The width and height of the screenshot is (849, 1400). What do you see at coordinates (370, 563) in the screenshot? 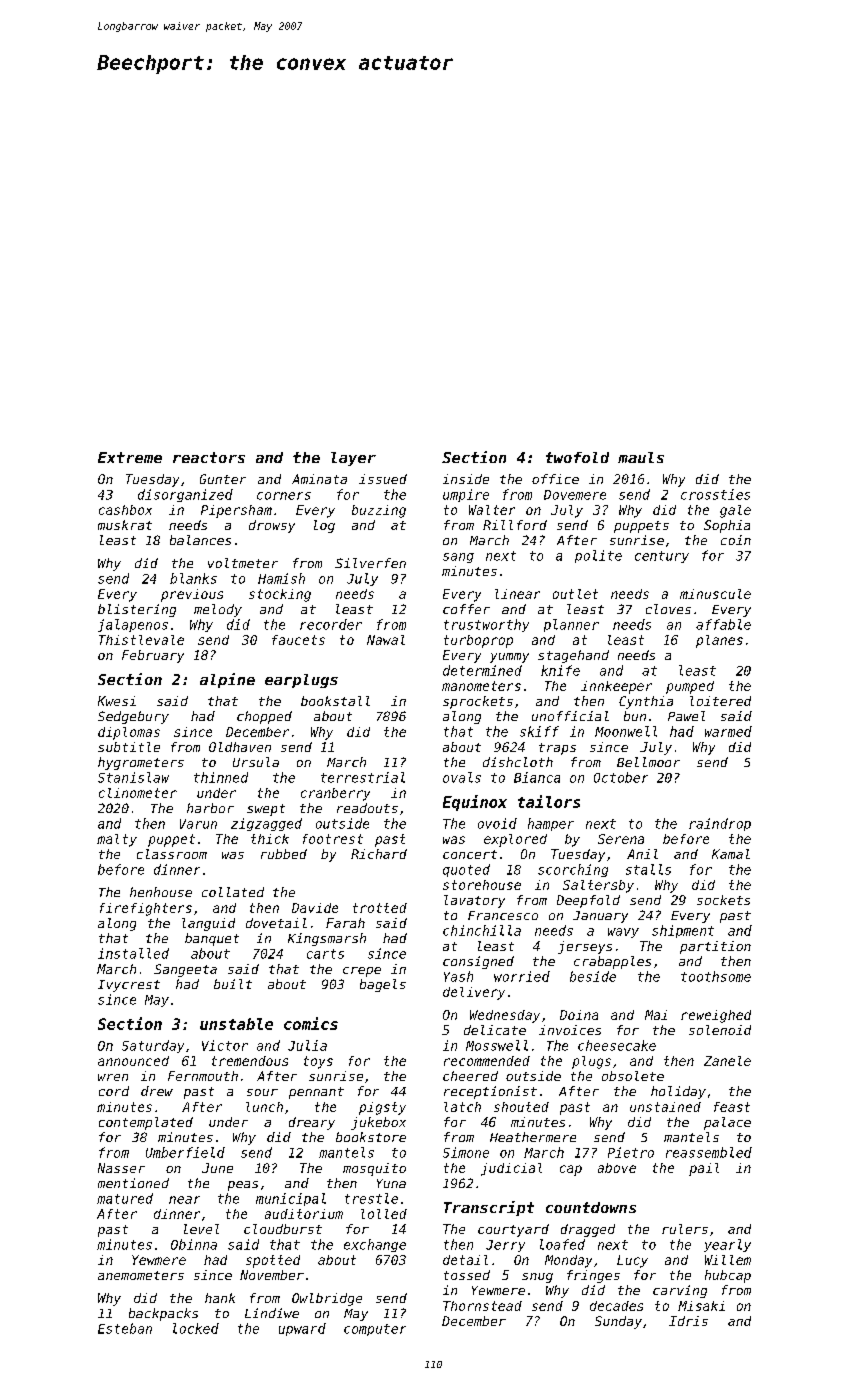
I see `Silverfen` at bounding box center [370, 563].
